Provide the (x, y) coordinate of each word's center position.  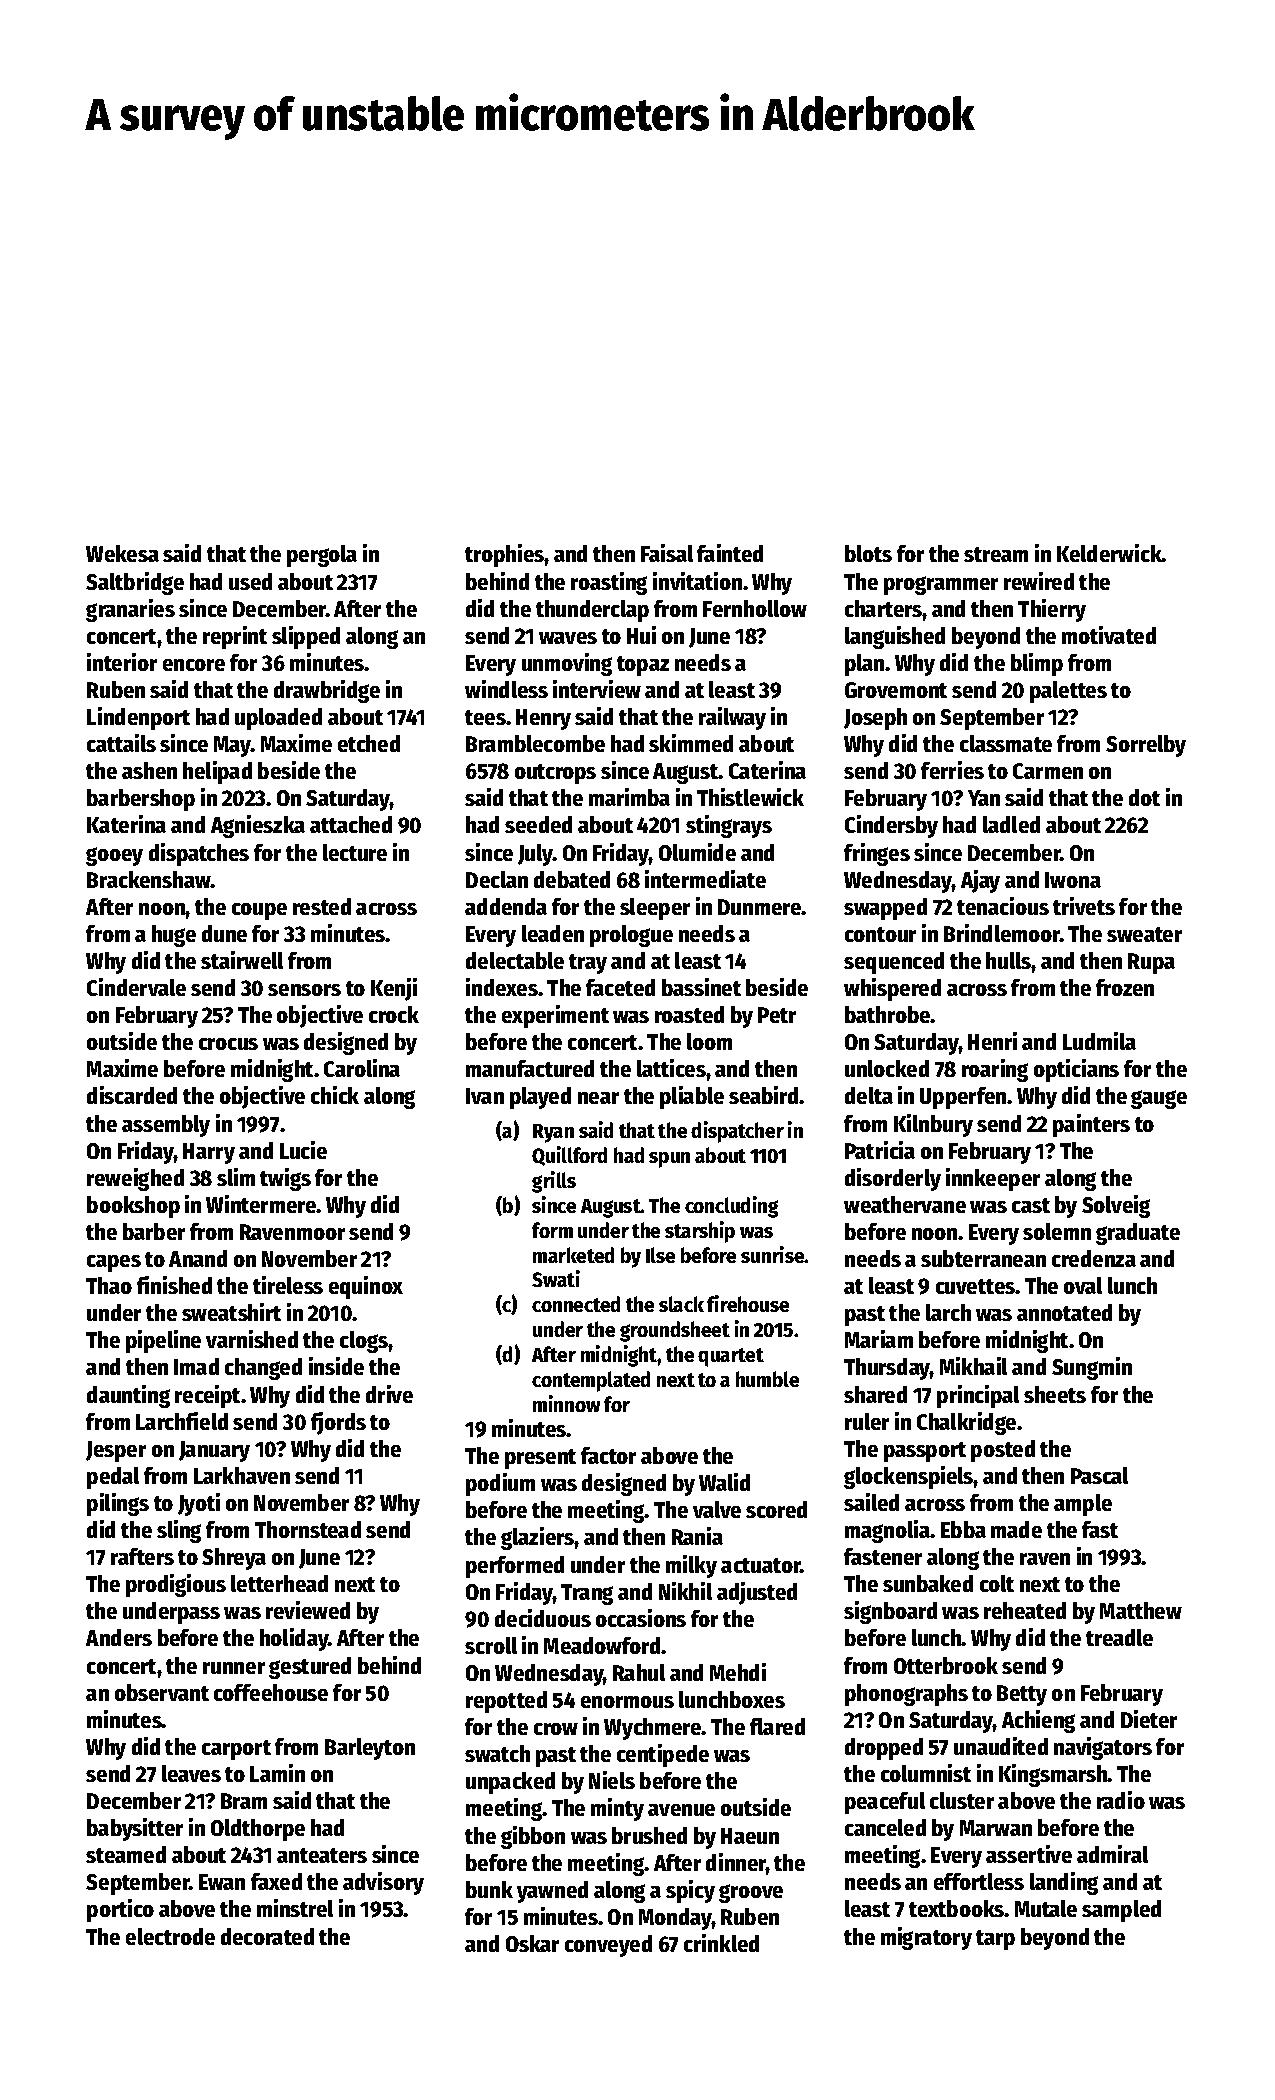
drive (389, 1394)
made (1016, 1529)
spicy (690, 1891)
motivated (1109, 635)
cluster (962, 1800)
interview (597, 689)
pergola (322, 556)
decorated (267, 1936)
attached (351, 824)
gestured (310, 1668)
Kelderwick (1109, 553)
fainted (730, 553)
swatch (497, 1753)
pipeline (163, 1341)
